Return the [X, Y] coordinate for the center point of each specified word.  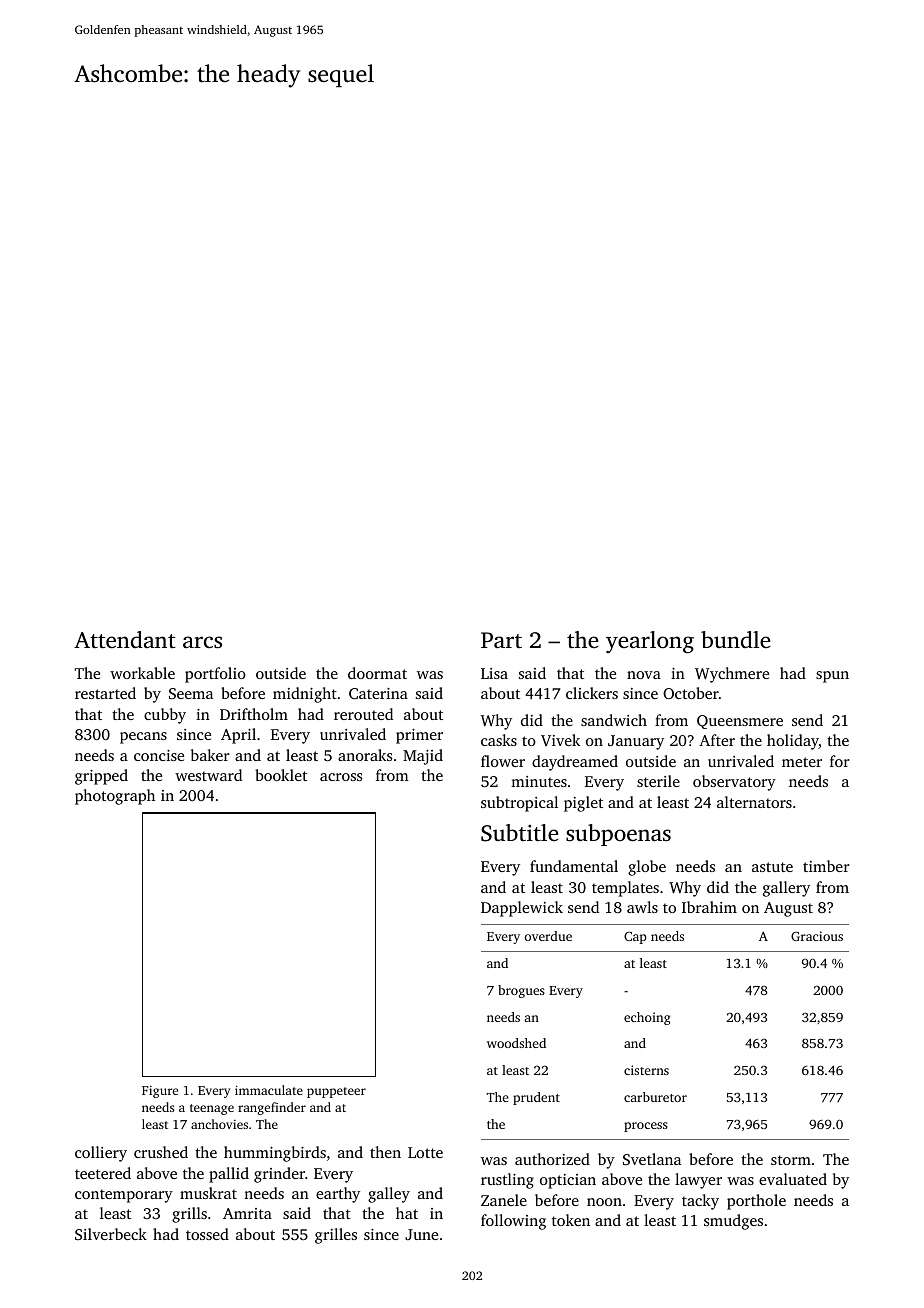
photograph [115, 797]
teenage [212, 1109]
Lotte [425, 1152]
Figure [160, 1092]
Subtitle [520, 833]
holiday [793, 742]
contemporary [124, 1196]
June [421, 1234]
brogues [521, 991]
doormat [377, 673]
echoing [647, 1018]
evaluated [793, 1179]
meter [802, 762]
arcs [202, 642]
